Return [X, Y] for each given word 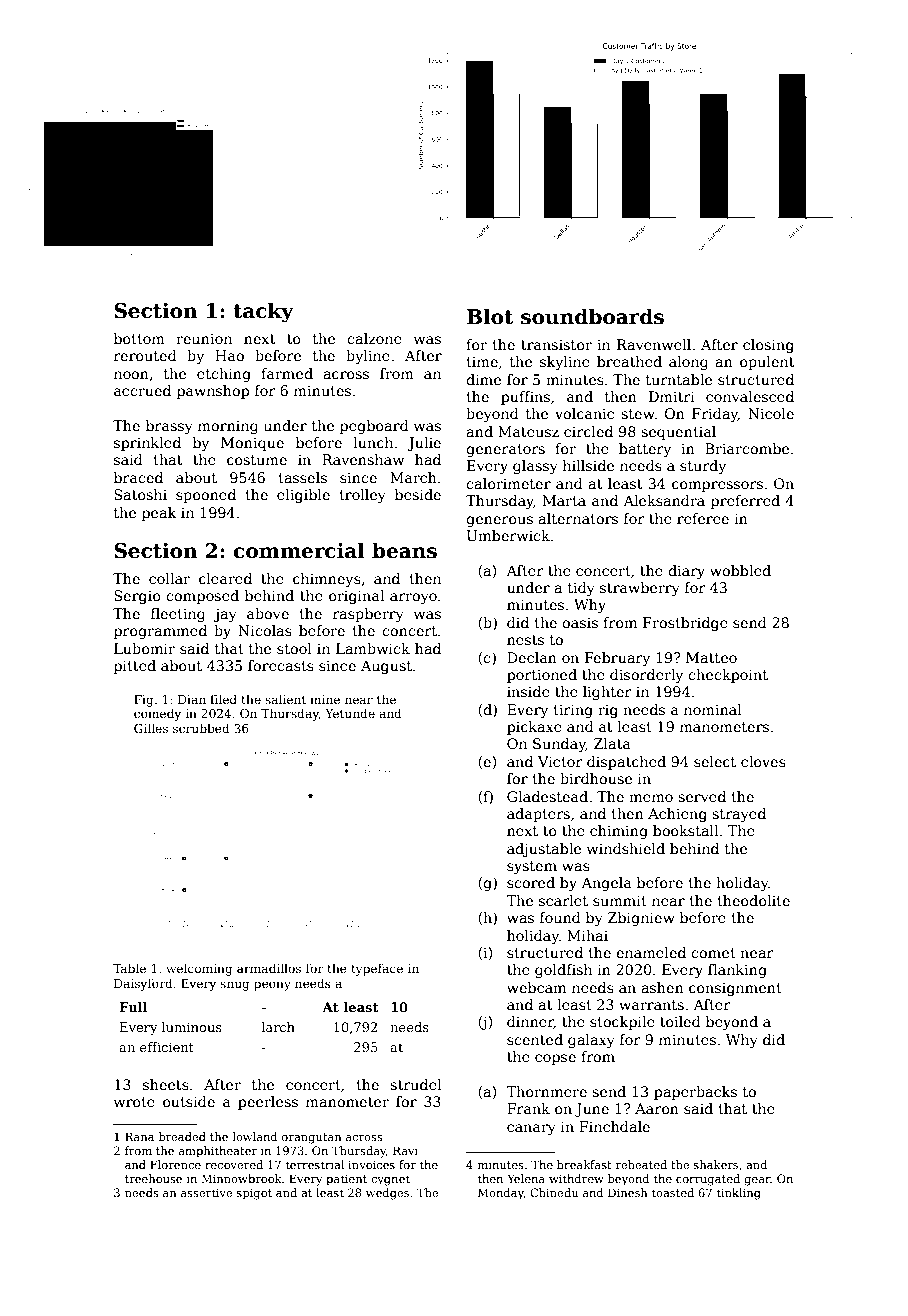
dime [483, 379]
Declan [532, 657]
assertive [207, 1192]
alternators [578, 518]
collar [169, 578]
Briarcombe [747, 448]
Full [133, 1007]
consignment [735, 989]
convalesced [750, 396]
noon [131, 375]
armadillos [269, 968]
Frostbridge [685, 624]
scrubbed [201, 728]
